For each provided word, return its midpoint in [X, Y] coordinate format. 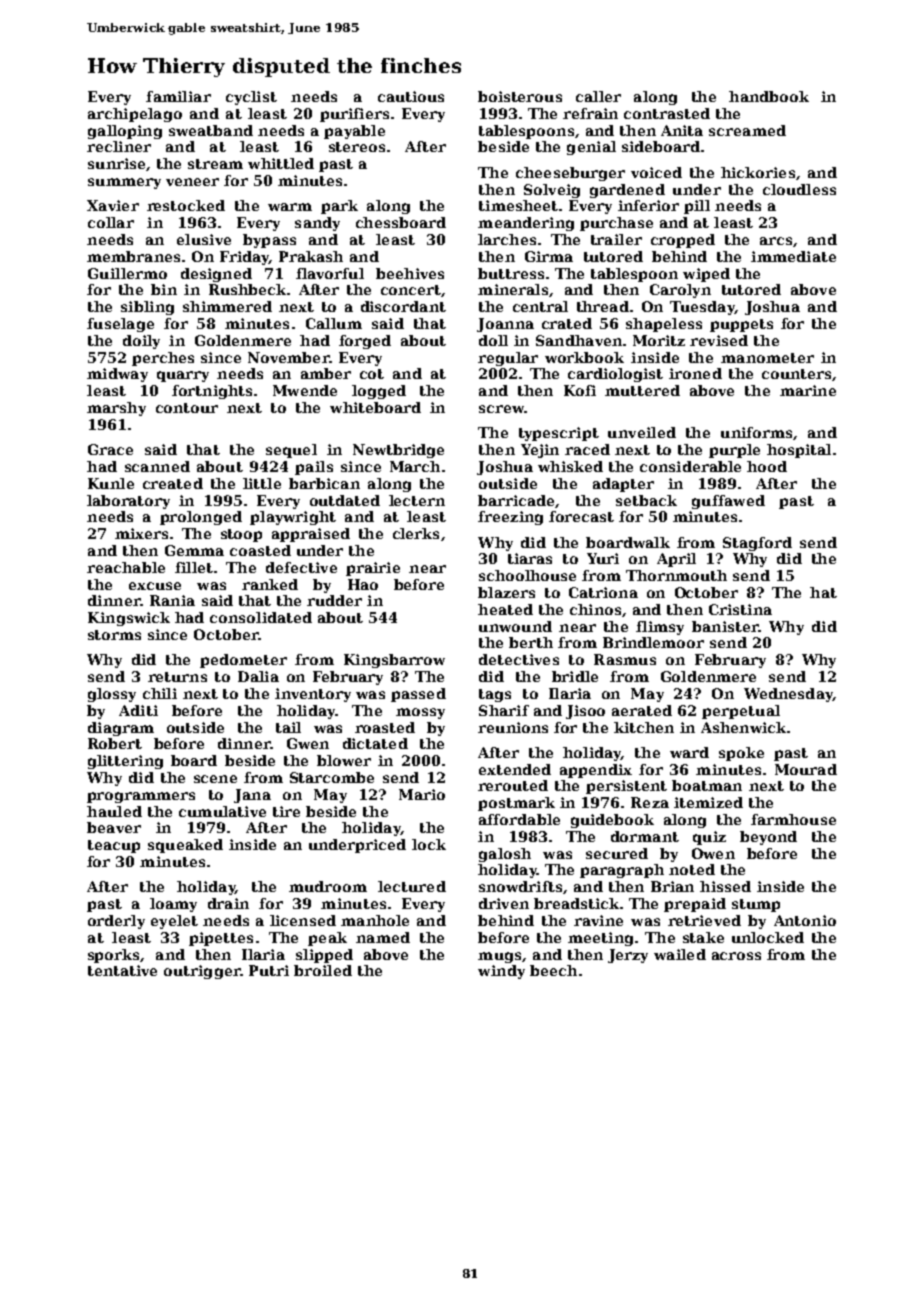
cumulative [222, 811]
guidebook [612, 821]
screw [501, 409]
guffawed [728, 502]
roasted [385, 727]
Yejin [540, 451]
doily [141, 342]
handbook [769, 96]
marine [808, 390]
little [262, 483]
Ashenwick [743, 727]
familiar [178, 96]
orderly [116, 922]
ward [689, 752]
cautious [411, 96]
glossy [112, 695]
